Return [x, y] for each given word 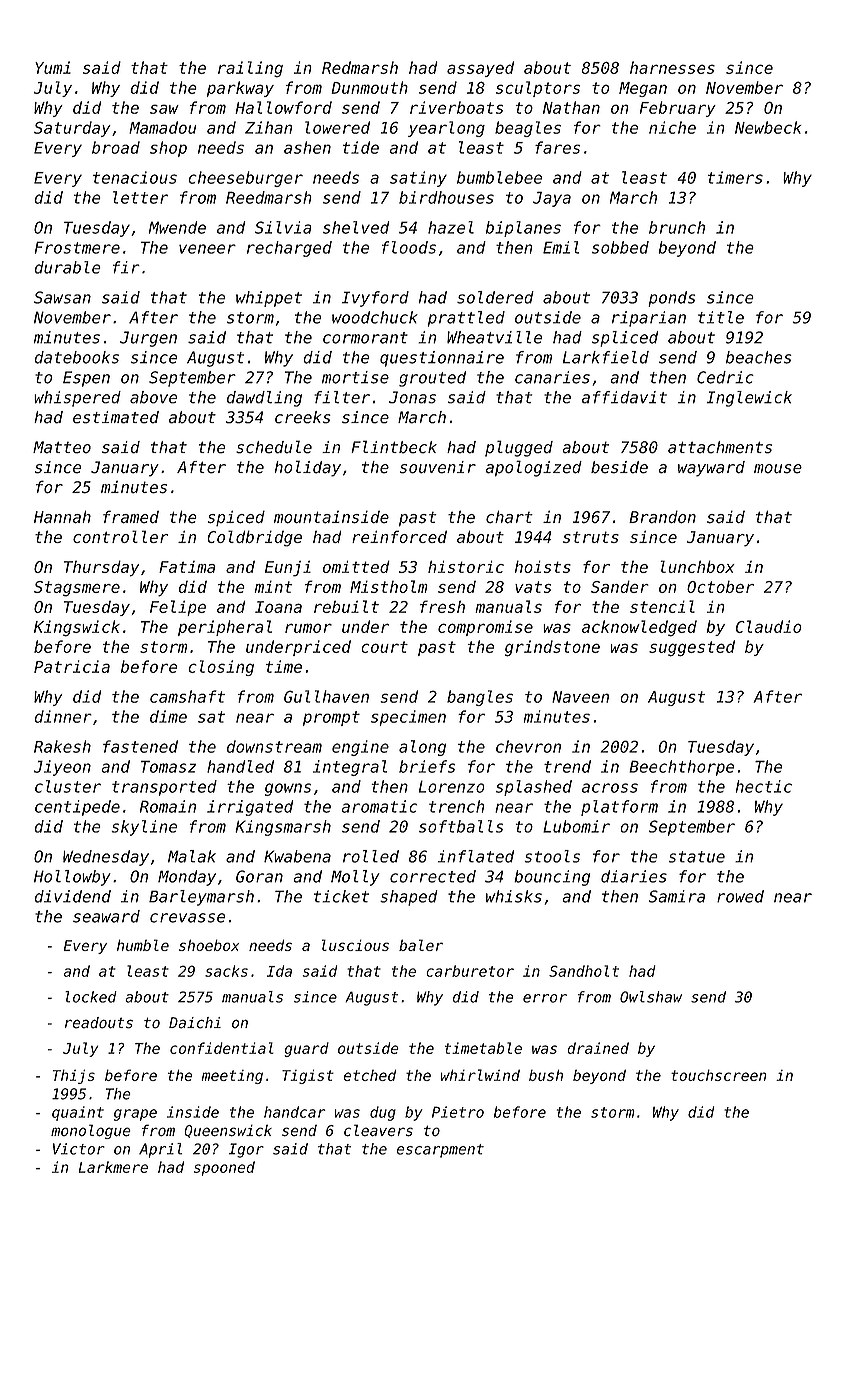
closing [221, 668]
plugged [519, 448]
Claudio [769, 626]
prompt [331, 718]
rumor [308, 628]
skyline [144, 828]
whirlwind [480, 1075]
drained [598, 1048]
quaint [78, 1113]
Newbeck [768, 127]
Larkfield [606, 357]
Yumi [53, 67]
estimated [116, 417]
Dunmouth [369, 87]
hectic [764, 786]
